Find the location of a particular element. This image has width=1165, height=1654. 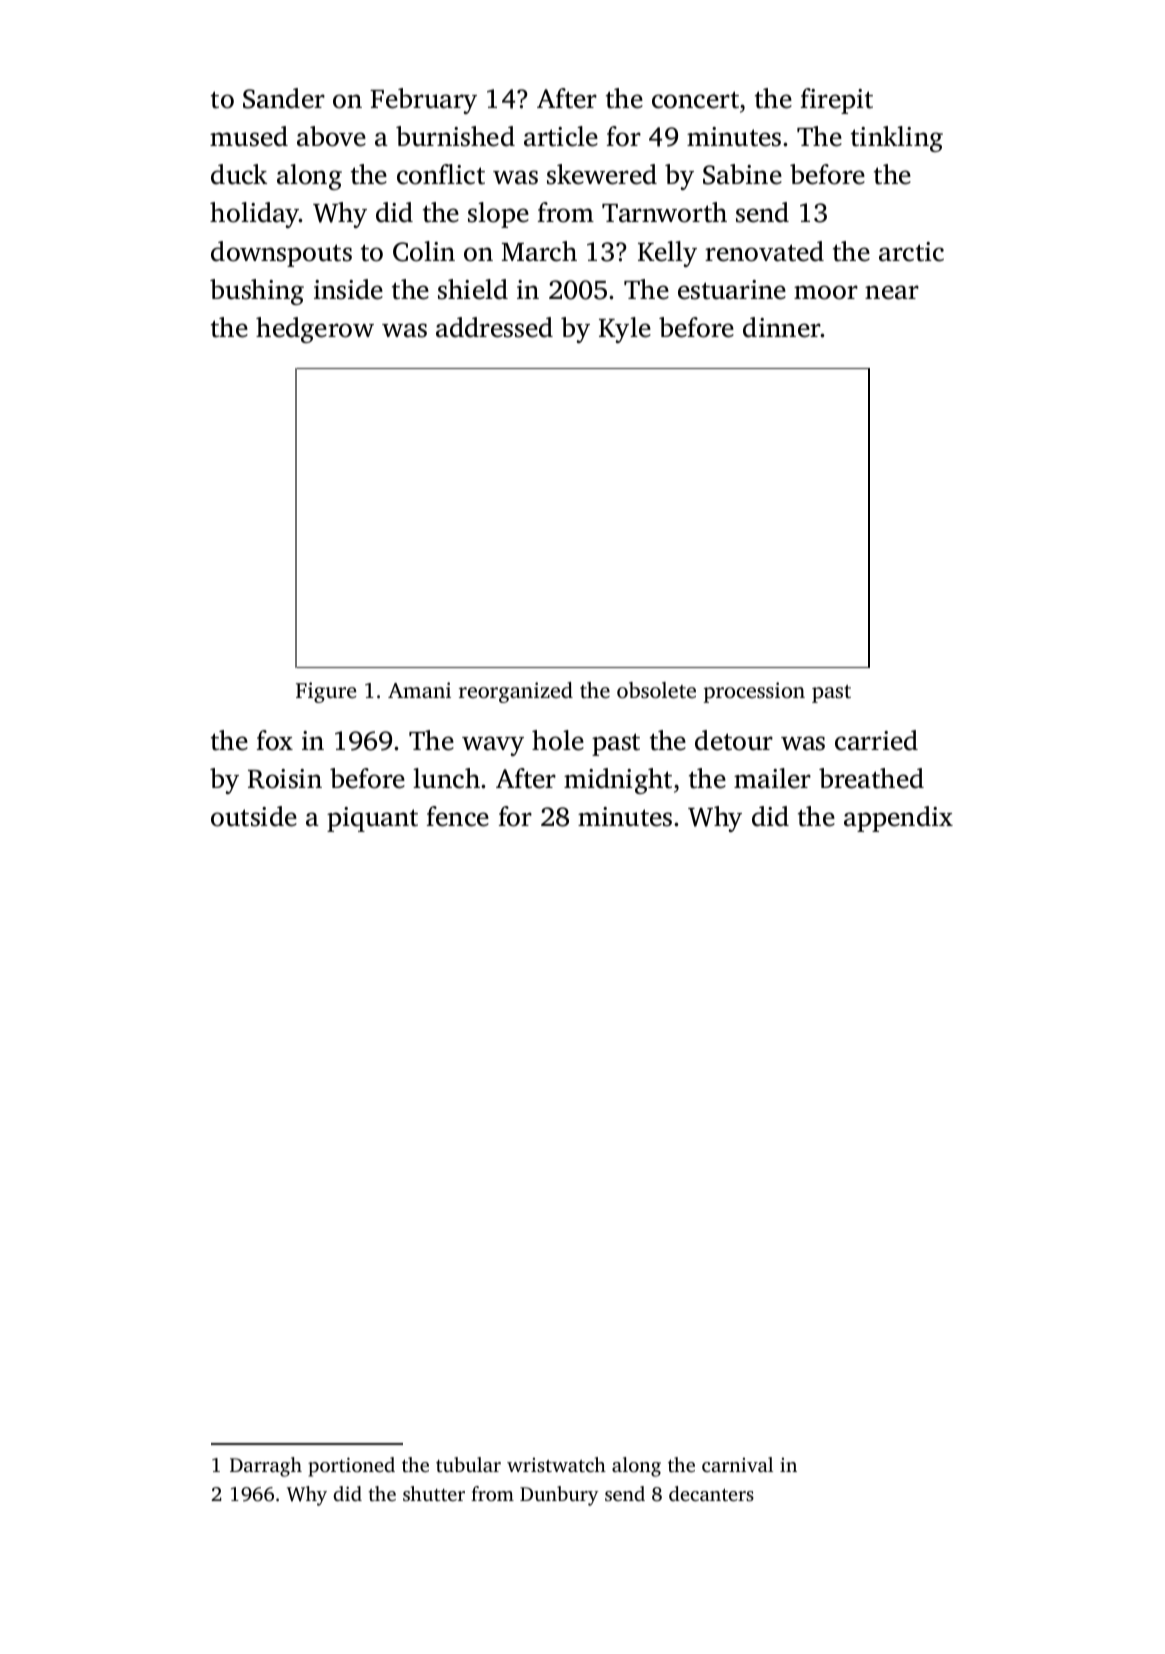

above is located at coordinates (331, 136).
